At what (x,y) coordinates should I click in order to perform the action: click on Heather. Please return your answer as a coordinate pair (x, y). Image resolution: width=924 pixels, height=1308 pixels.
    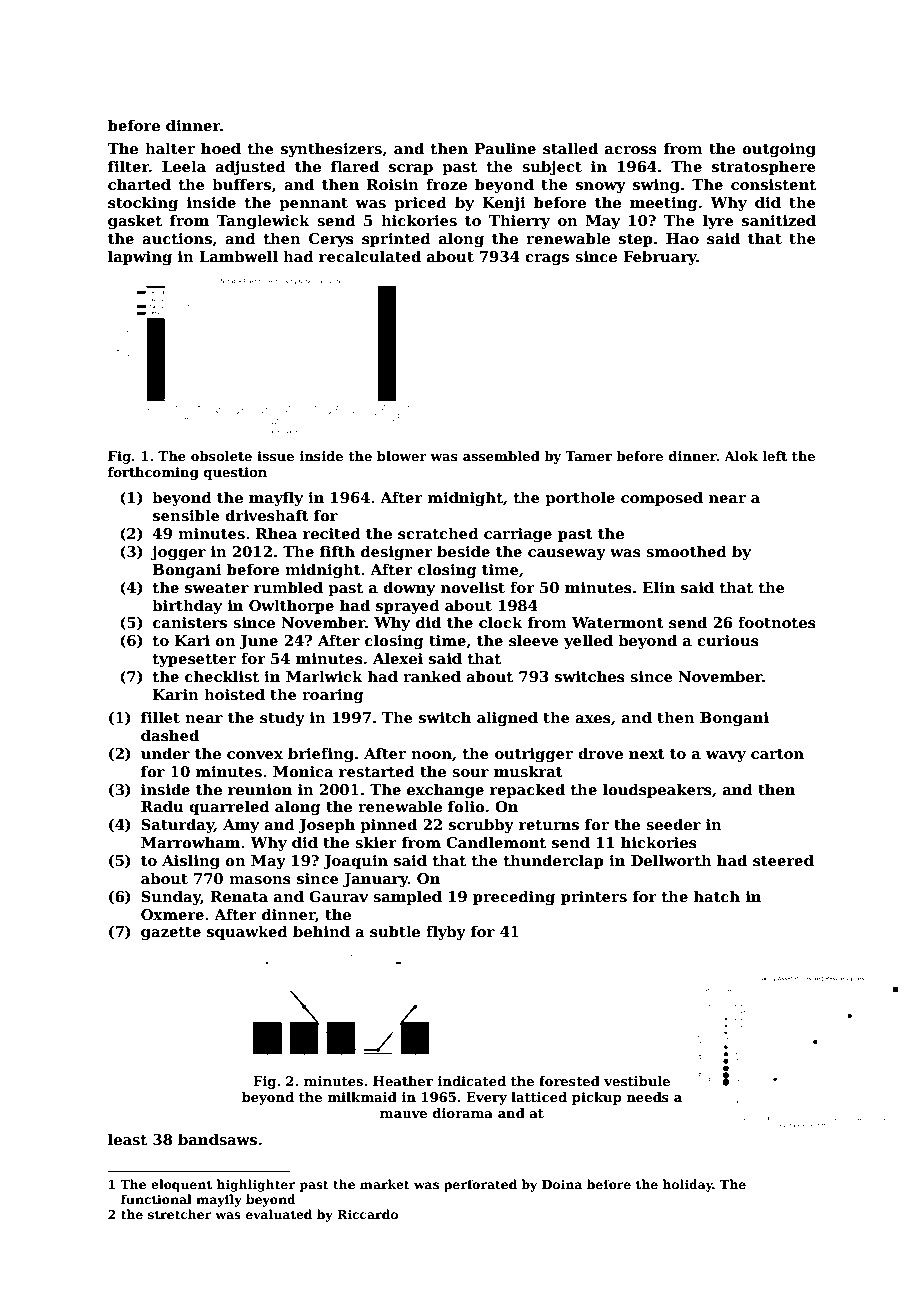
    Looking at the image, I should click on (403, 1081).
